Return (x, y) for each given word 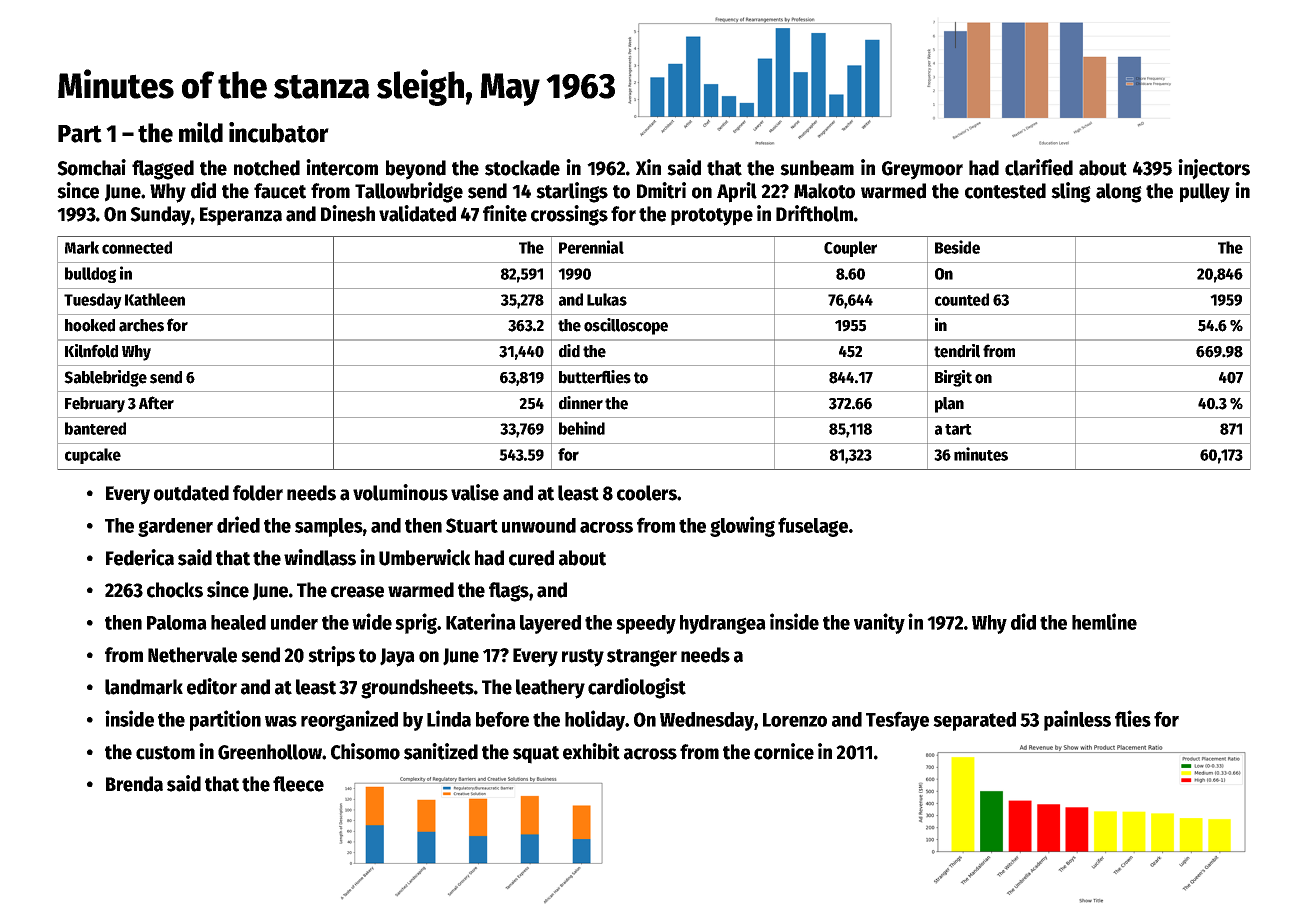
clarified (1039, 167)
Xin (648, 167)
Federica (140, 557)
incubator (279, 132)
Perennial (591, 247)
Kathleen (155, 299)
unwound (539, 525)
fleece (298, 784)
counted (962, 299)
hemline (1104, 621)
